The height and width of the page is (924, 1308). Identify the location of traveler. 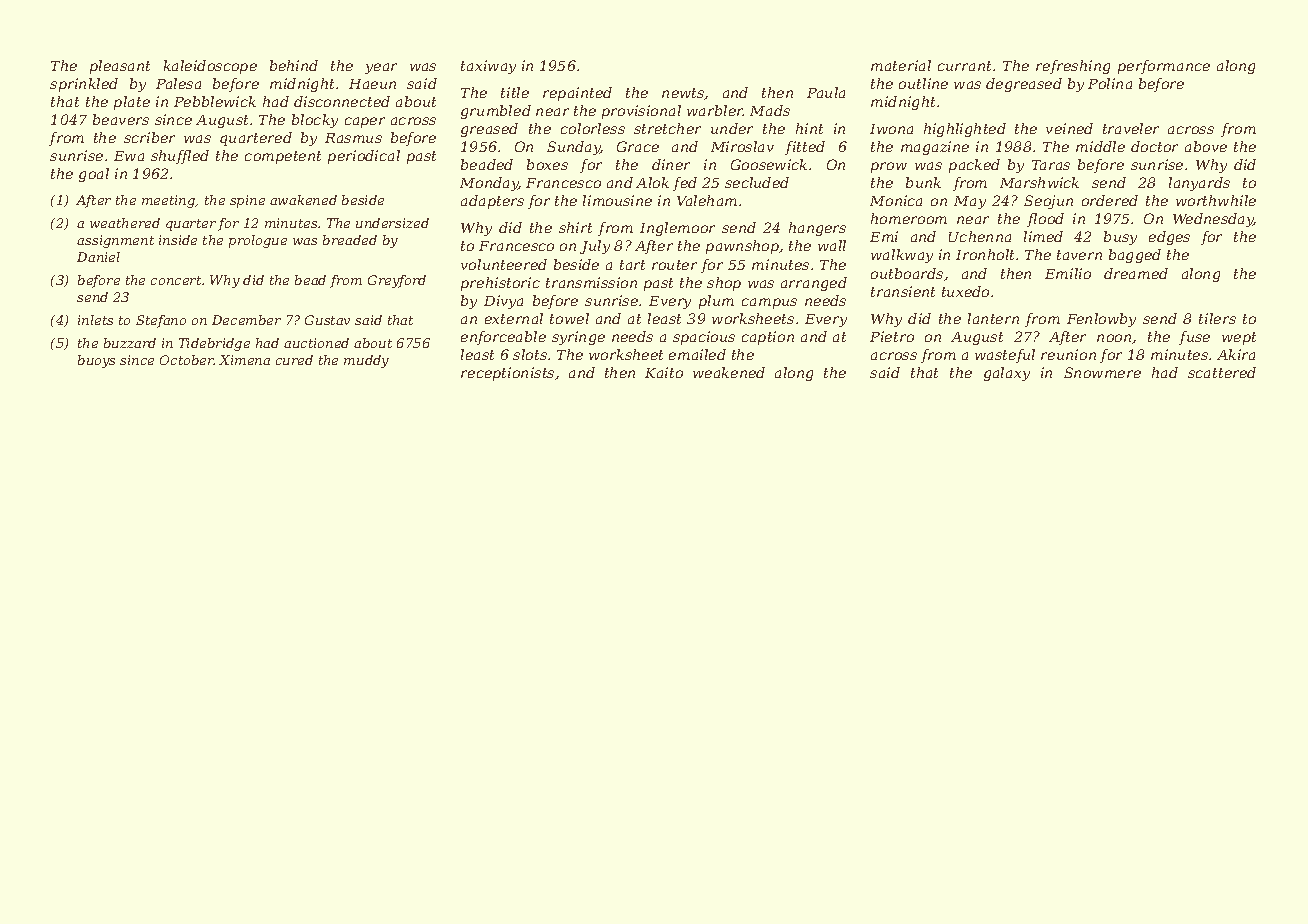
(1131, 128).
